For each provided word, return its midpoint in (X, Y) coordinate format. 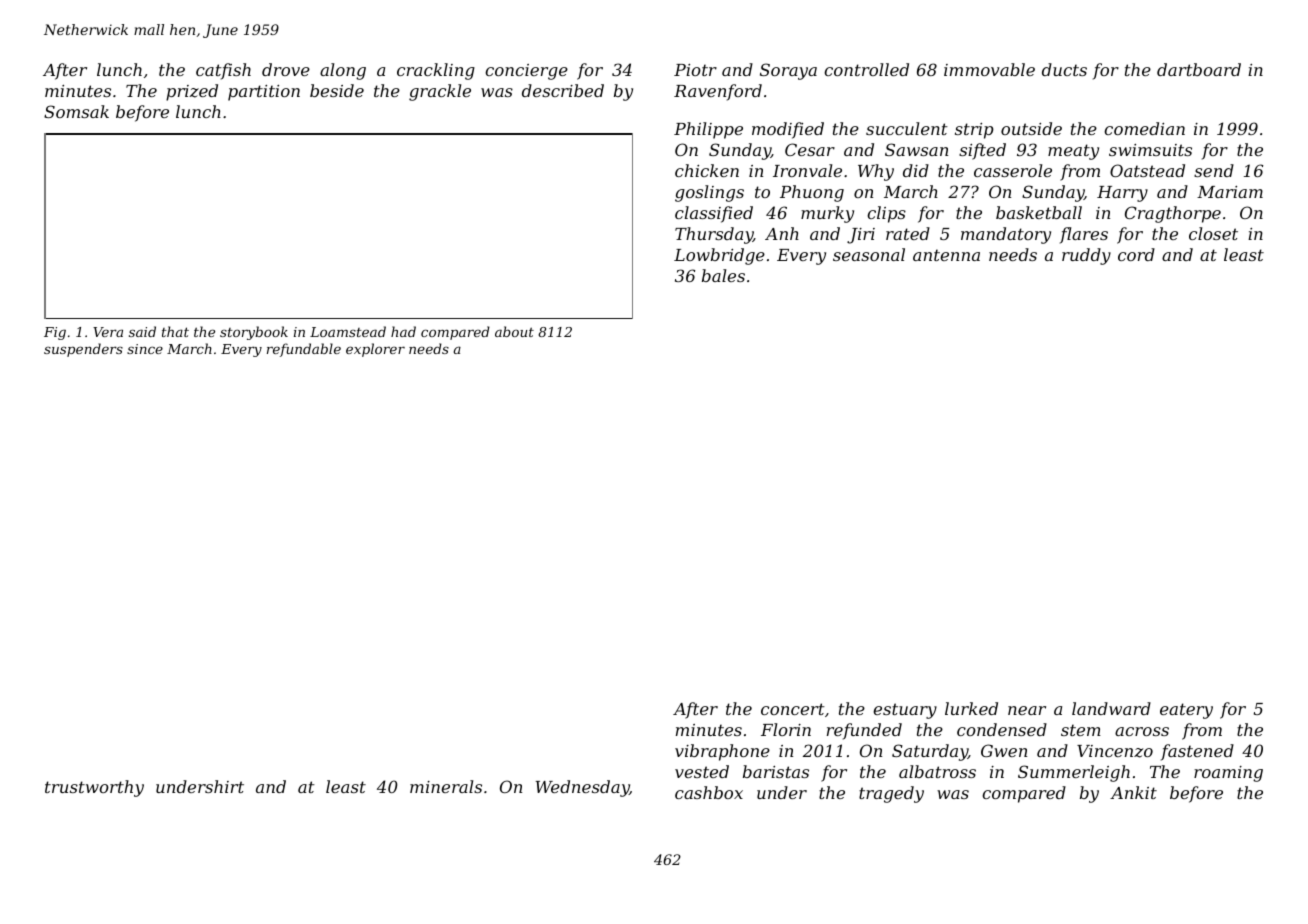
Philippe (708, 130)
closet (1213, 233)
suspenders (83, 350)
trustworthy (94, 788)
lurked (971, 708)
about (514, 331)
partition (264, 93)
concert (793, 709)
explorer (375, 350)
